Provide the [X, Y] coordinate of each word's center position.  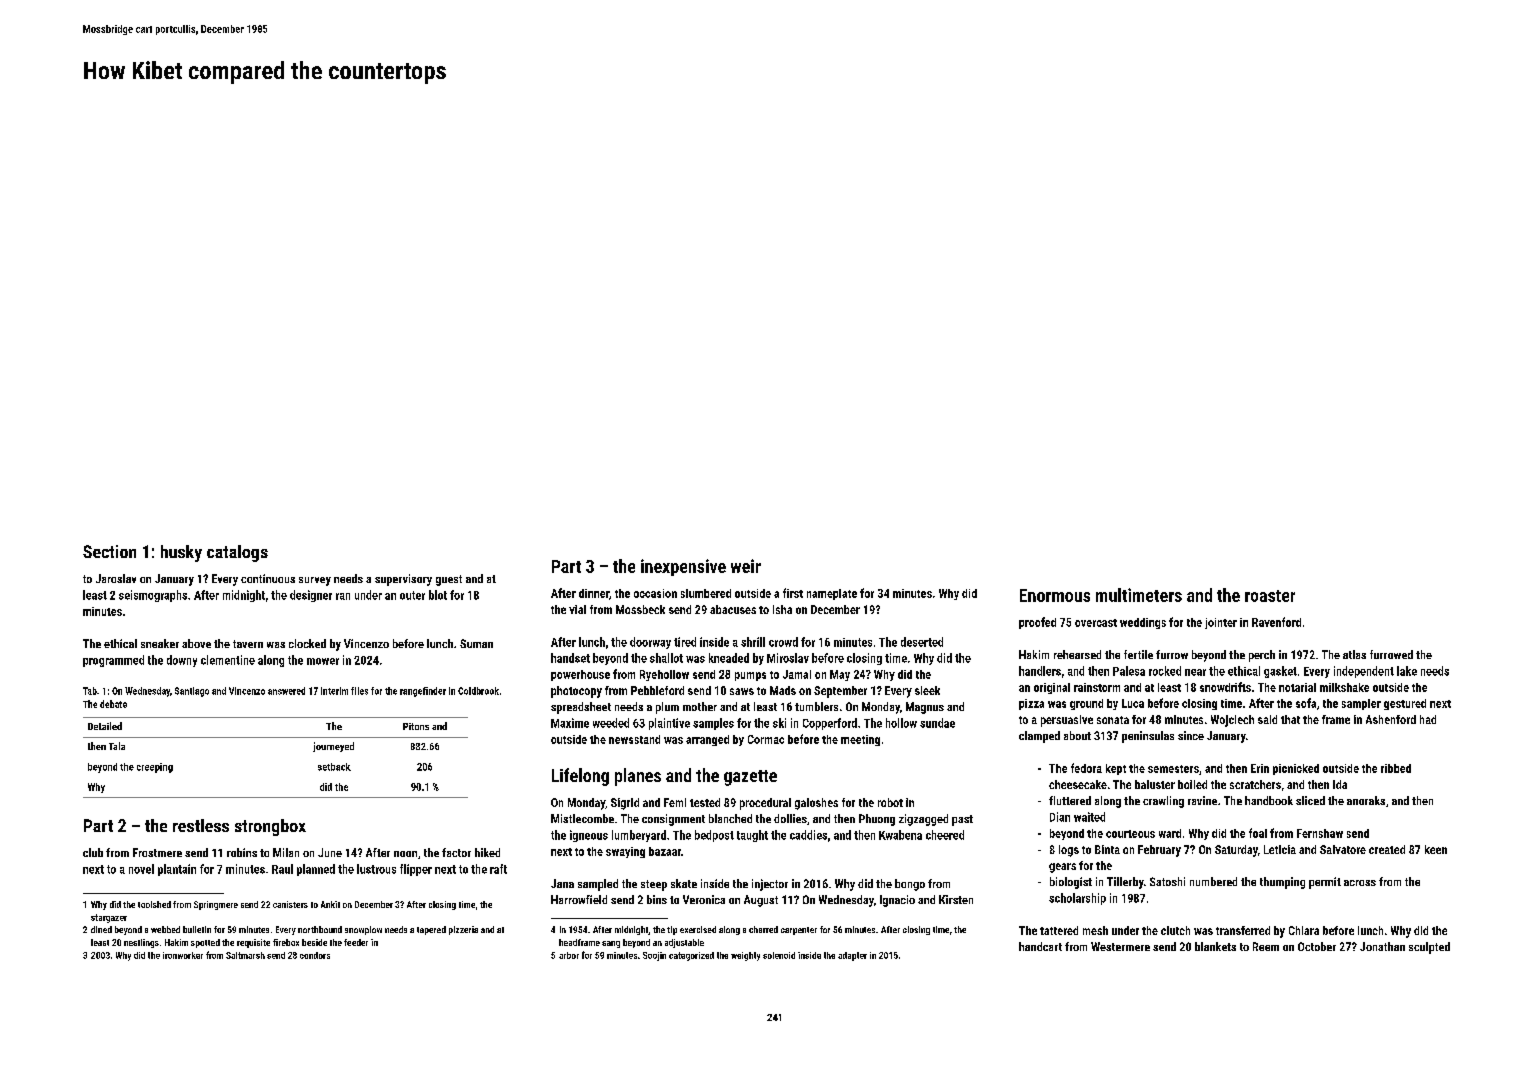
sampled [598, 885]
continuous [268, 578]
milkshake [1344, 687]
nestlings [141, 943]
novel [141, 869]
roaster [1270, 596]
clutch [1175, 930]
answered [286, 691]
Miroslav [788, 658]
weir [746, 566]
